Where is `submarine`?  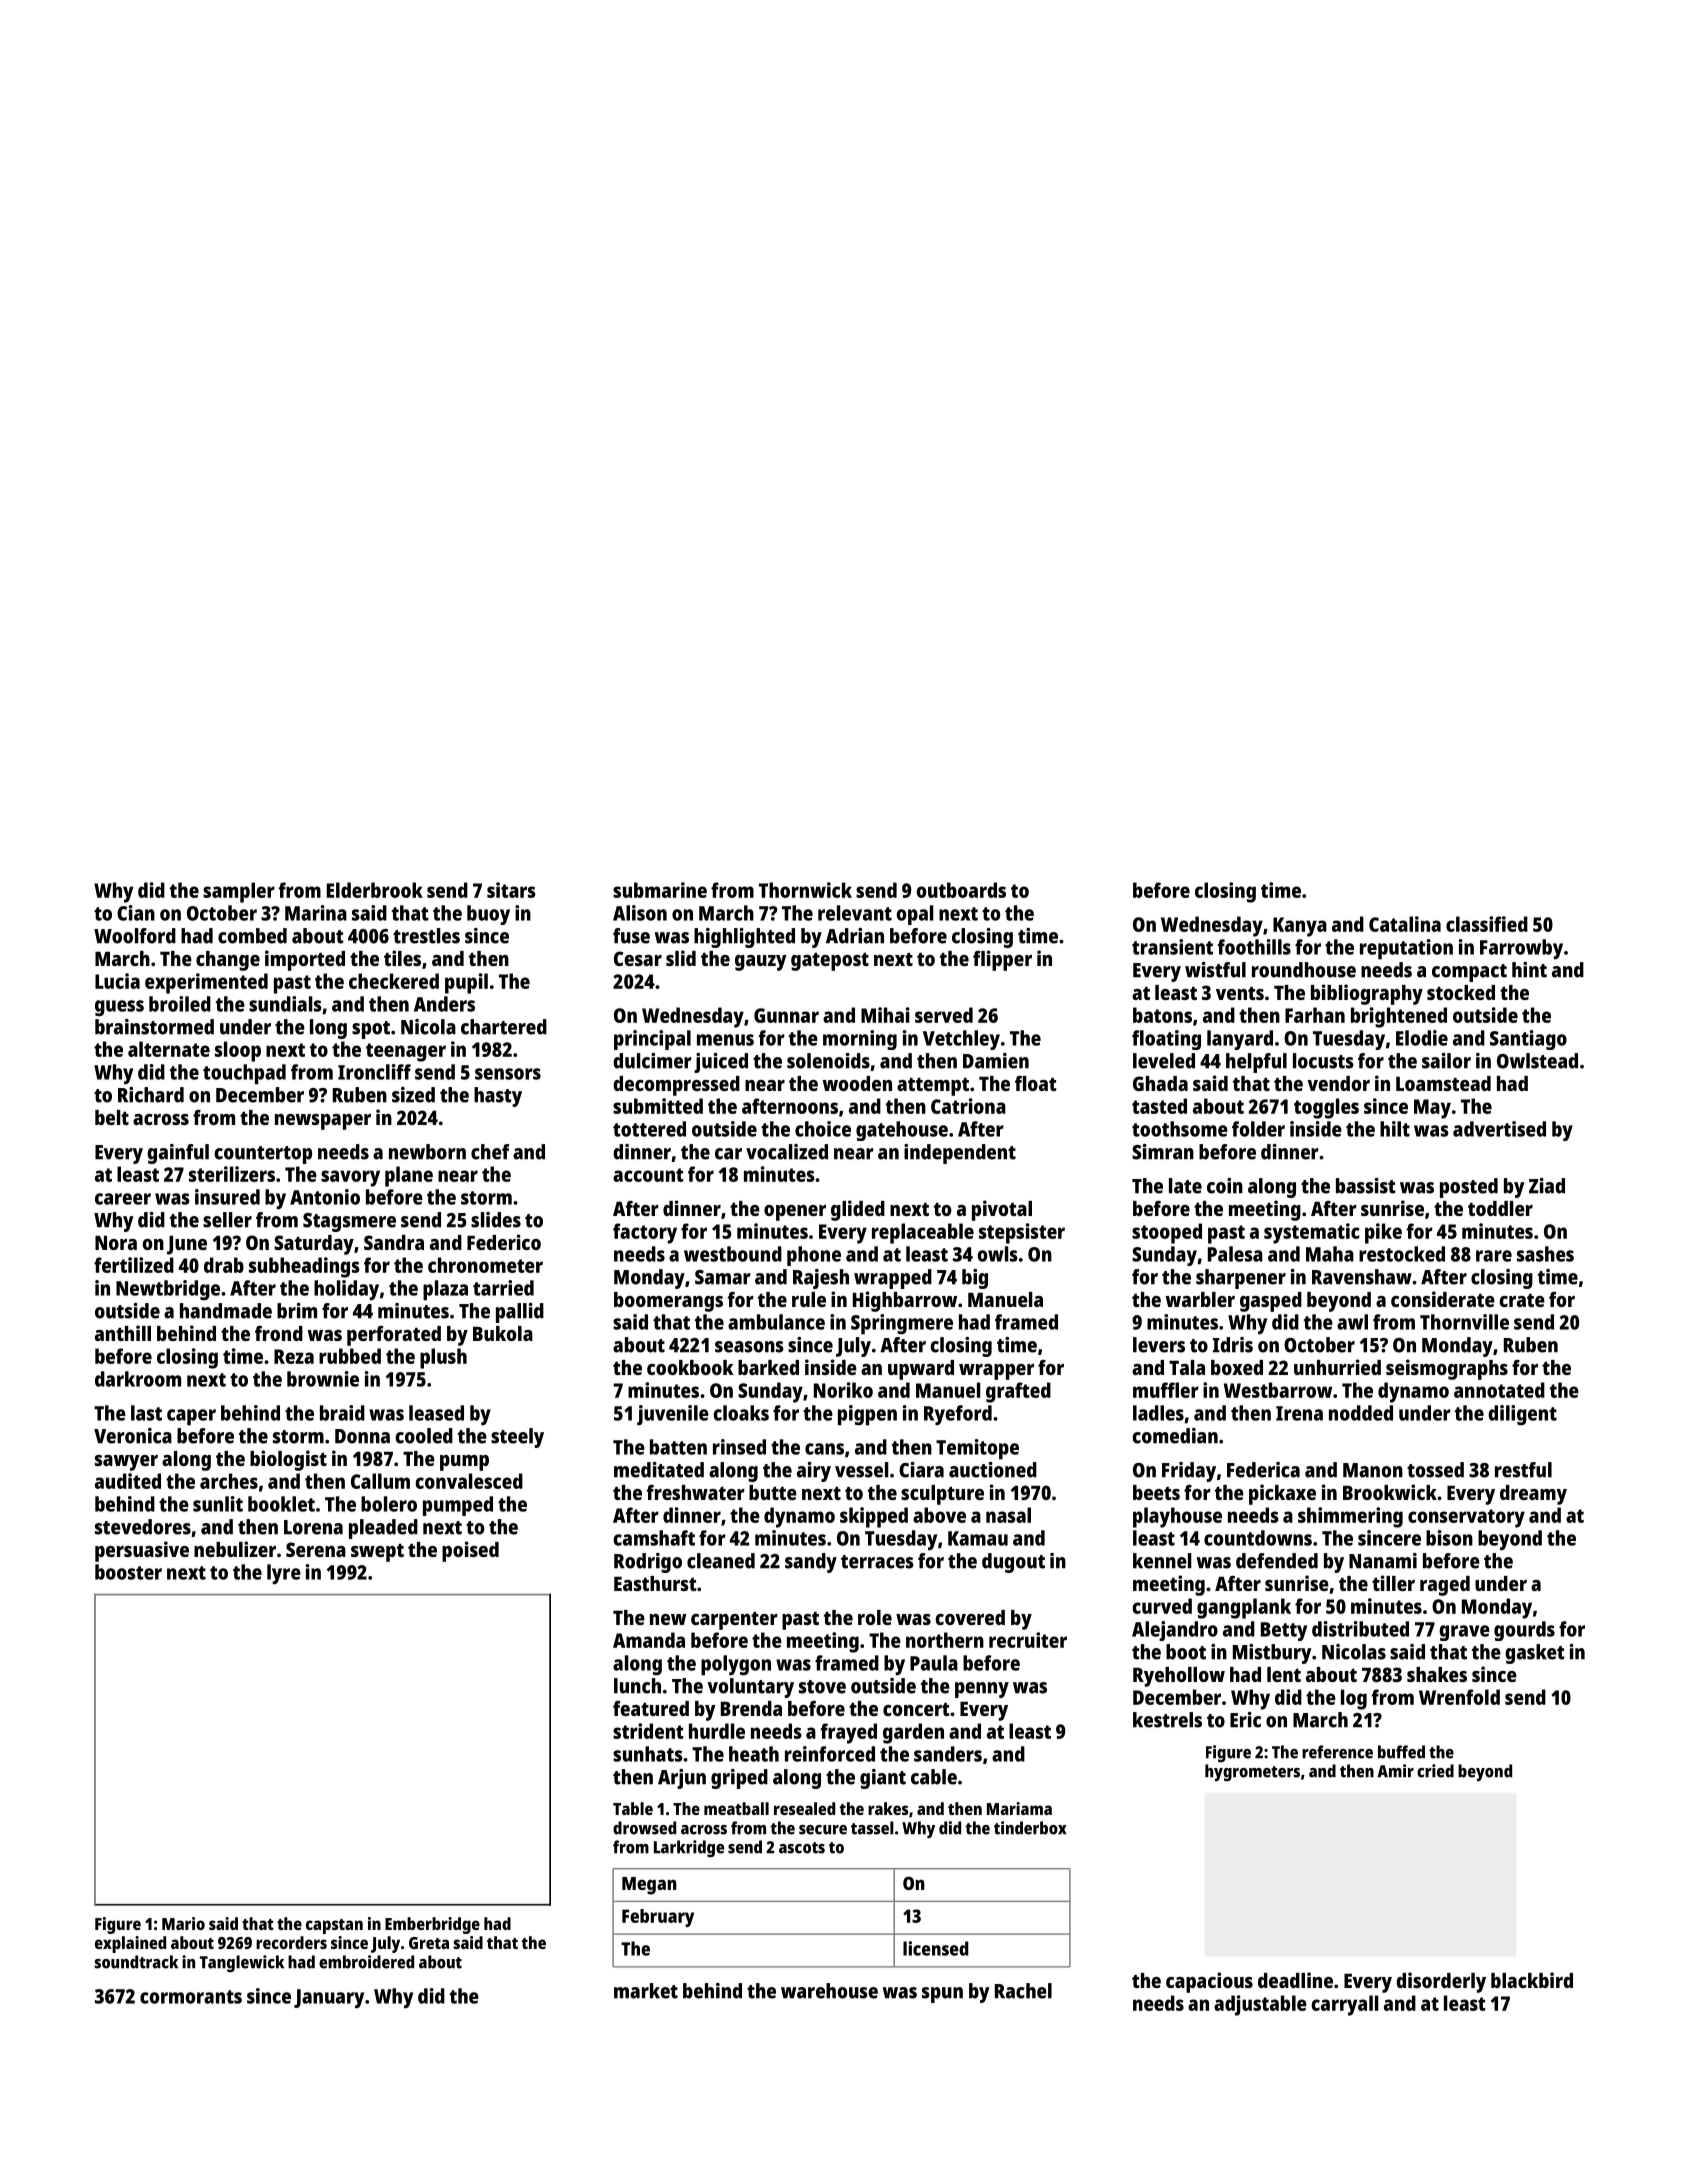
submarine is located at coordinates (660, 890).
